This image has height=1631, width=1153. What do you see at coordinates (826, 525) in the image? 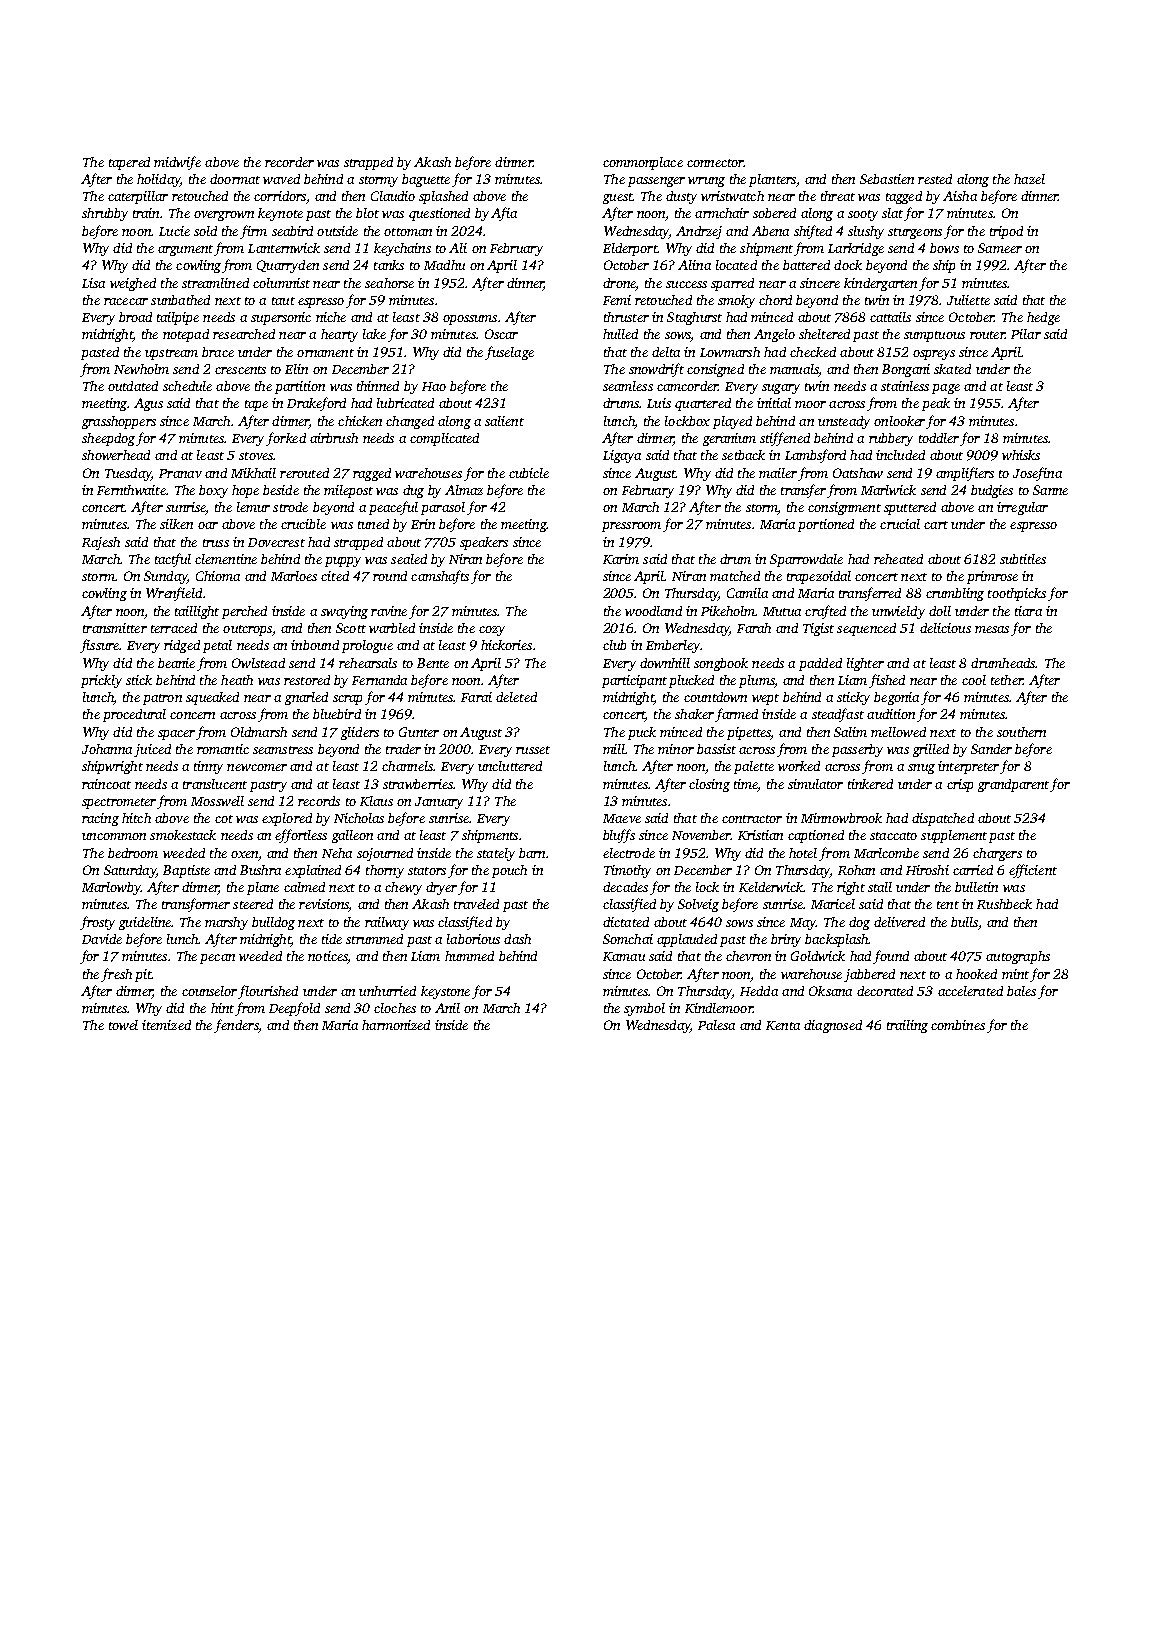
I see `portioned` at bounding box center [826, 525].
